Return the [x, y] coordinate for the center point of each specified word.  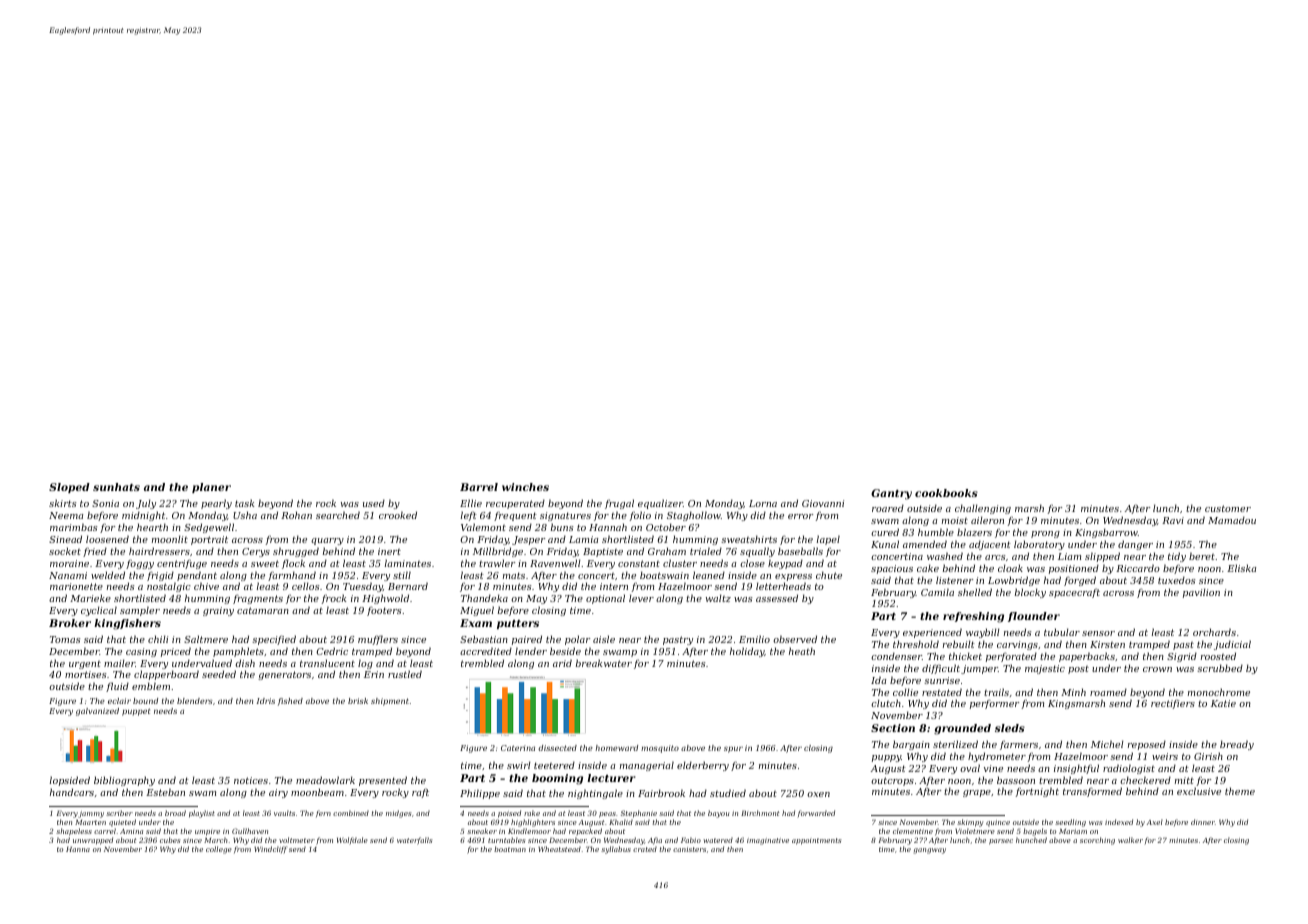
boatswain [664, 575]
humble [936, 532]
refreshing [973, 617]
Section [893, 728]
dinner [1203, 822]
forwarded [816, 814]
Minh [1073, 692]
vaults [284, 813]
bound [145, 701]
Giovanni [823, 503]
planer [211, 488]
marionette [76, 586]
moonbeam [317, 792]
